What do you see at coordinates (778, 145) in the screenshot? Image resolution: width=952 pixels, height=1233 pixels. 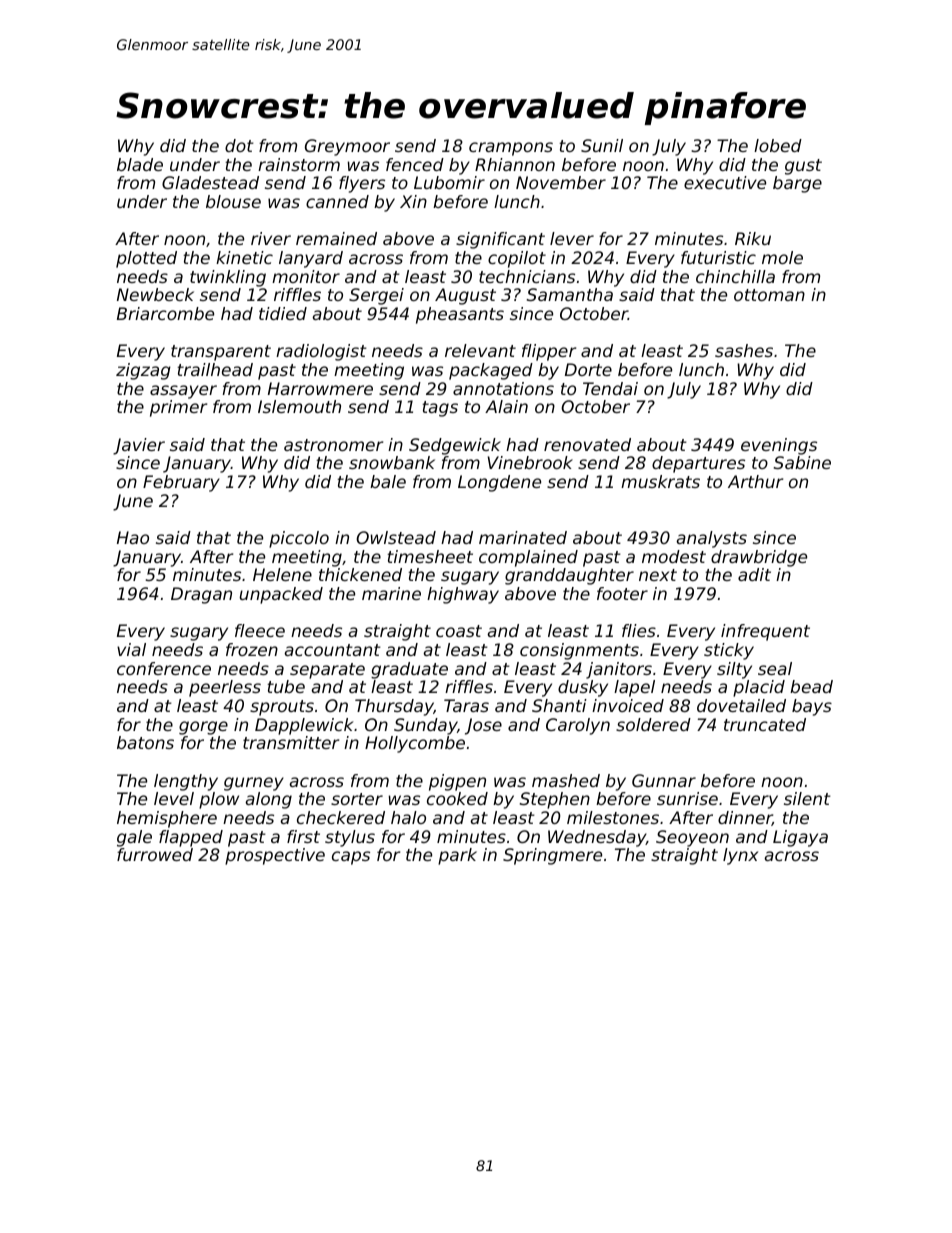 I see `lobed` at bounding box center [778, 145].
